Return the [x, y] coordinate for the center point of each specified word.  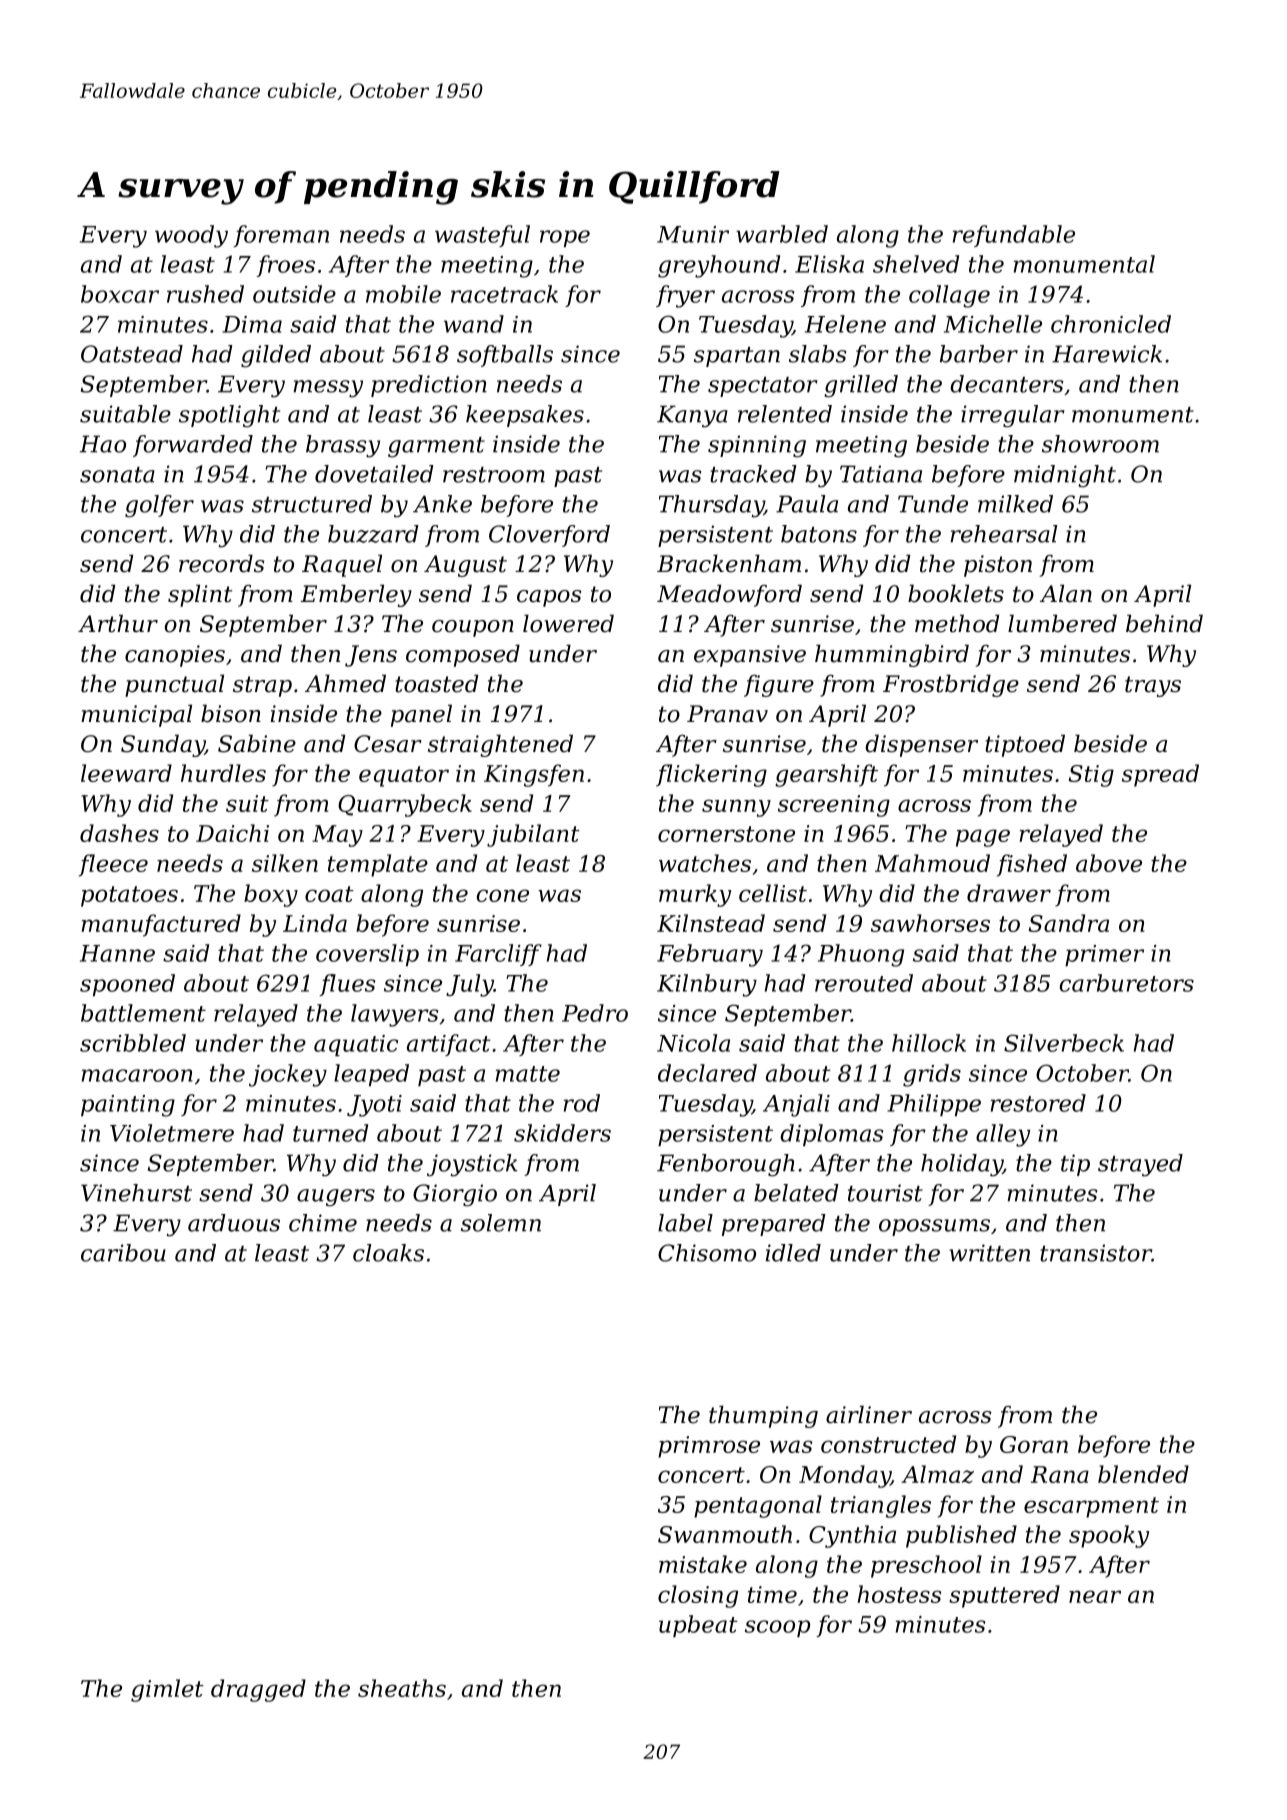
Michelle [993, 324]
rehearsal [1003, 534]
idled [793, 1253]
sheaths [402, 1688]
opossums [934, 1227]
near [1095, 1596]
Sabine [257, 743]
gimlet [167, 1690]
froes [285, 266]
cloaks [388, 1253]
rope [565, 238]
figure [779, 686]
